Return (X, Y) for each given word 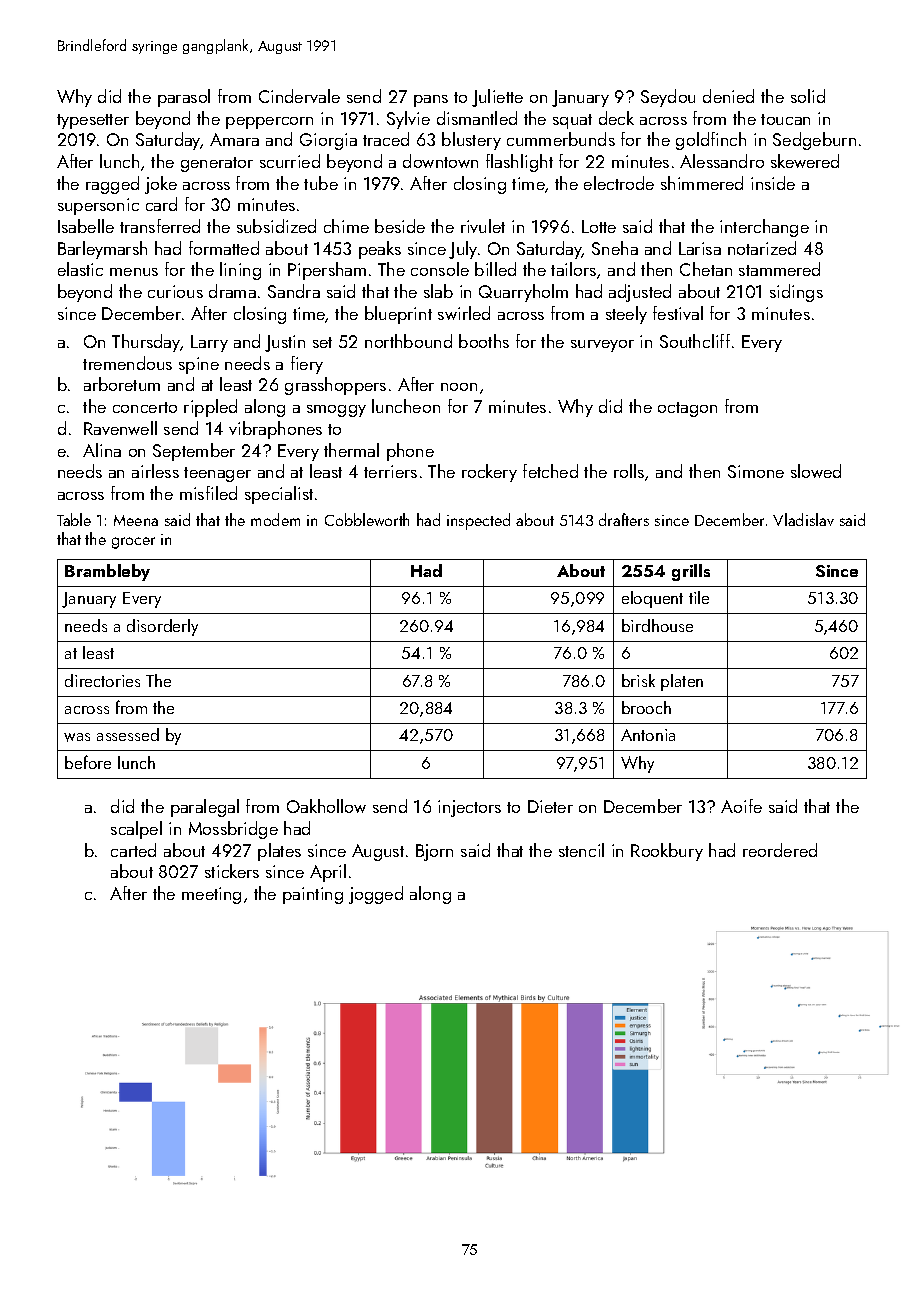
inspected (478, 521)
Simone (756, 471)
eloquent (652, 599)
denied (728, 96)
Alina (102, 450)
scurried (290, 161)
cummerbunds (561, 139)
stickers (232, 871)
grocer (133, 543)
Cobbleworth (367, 519)
